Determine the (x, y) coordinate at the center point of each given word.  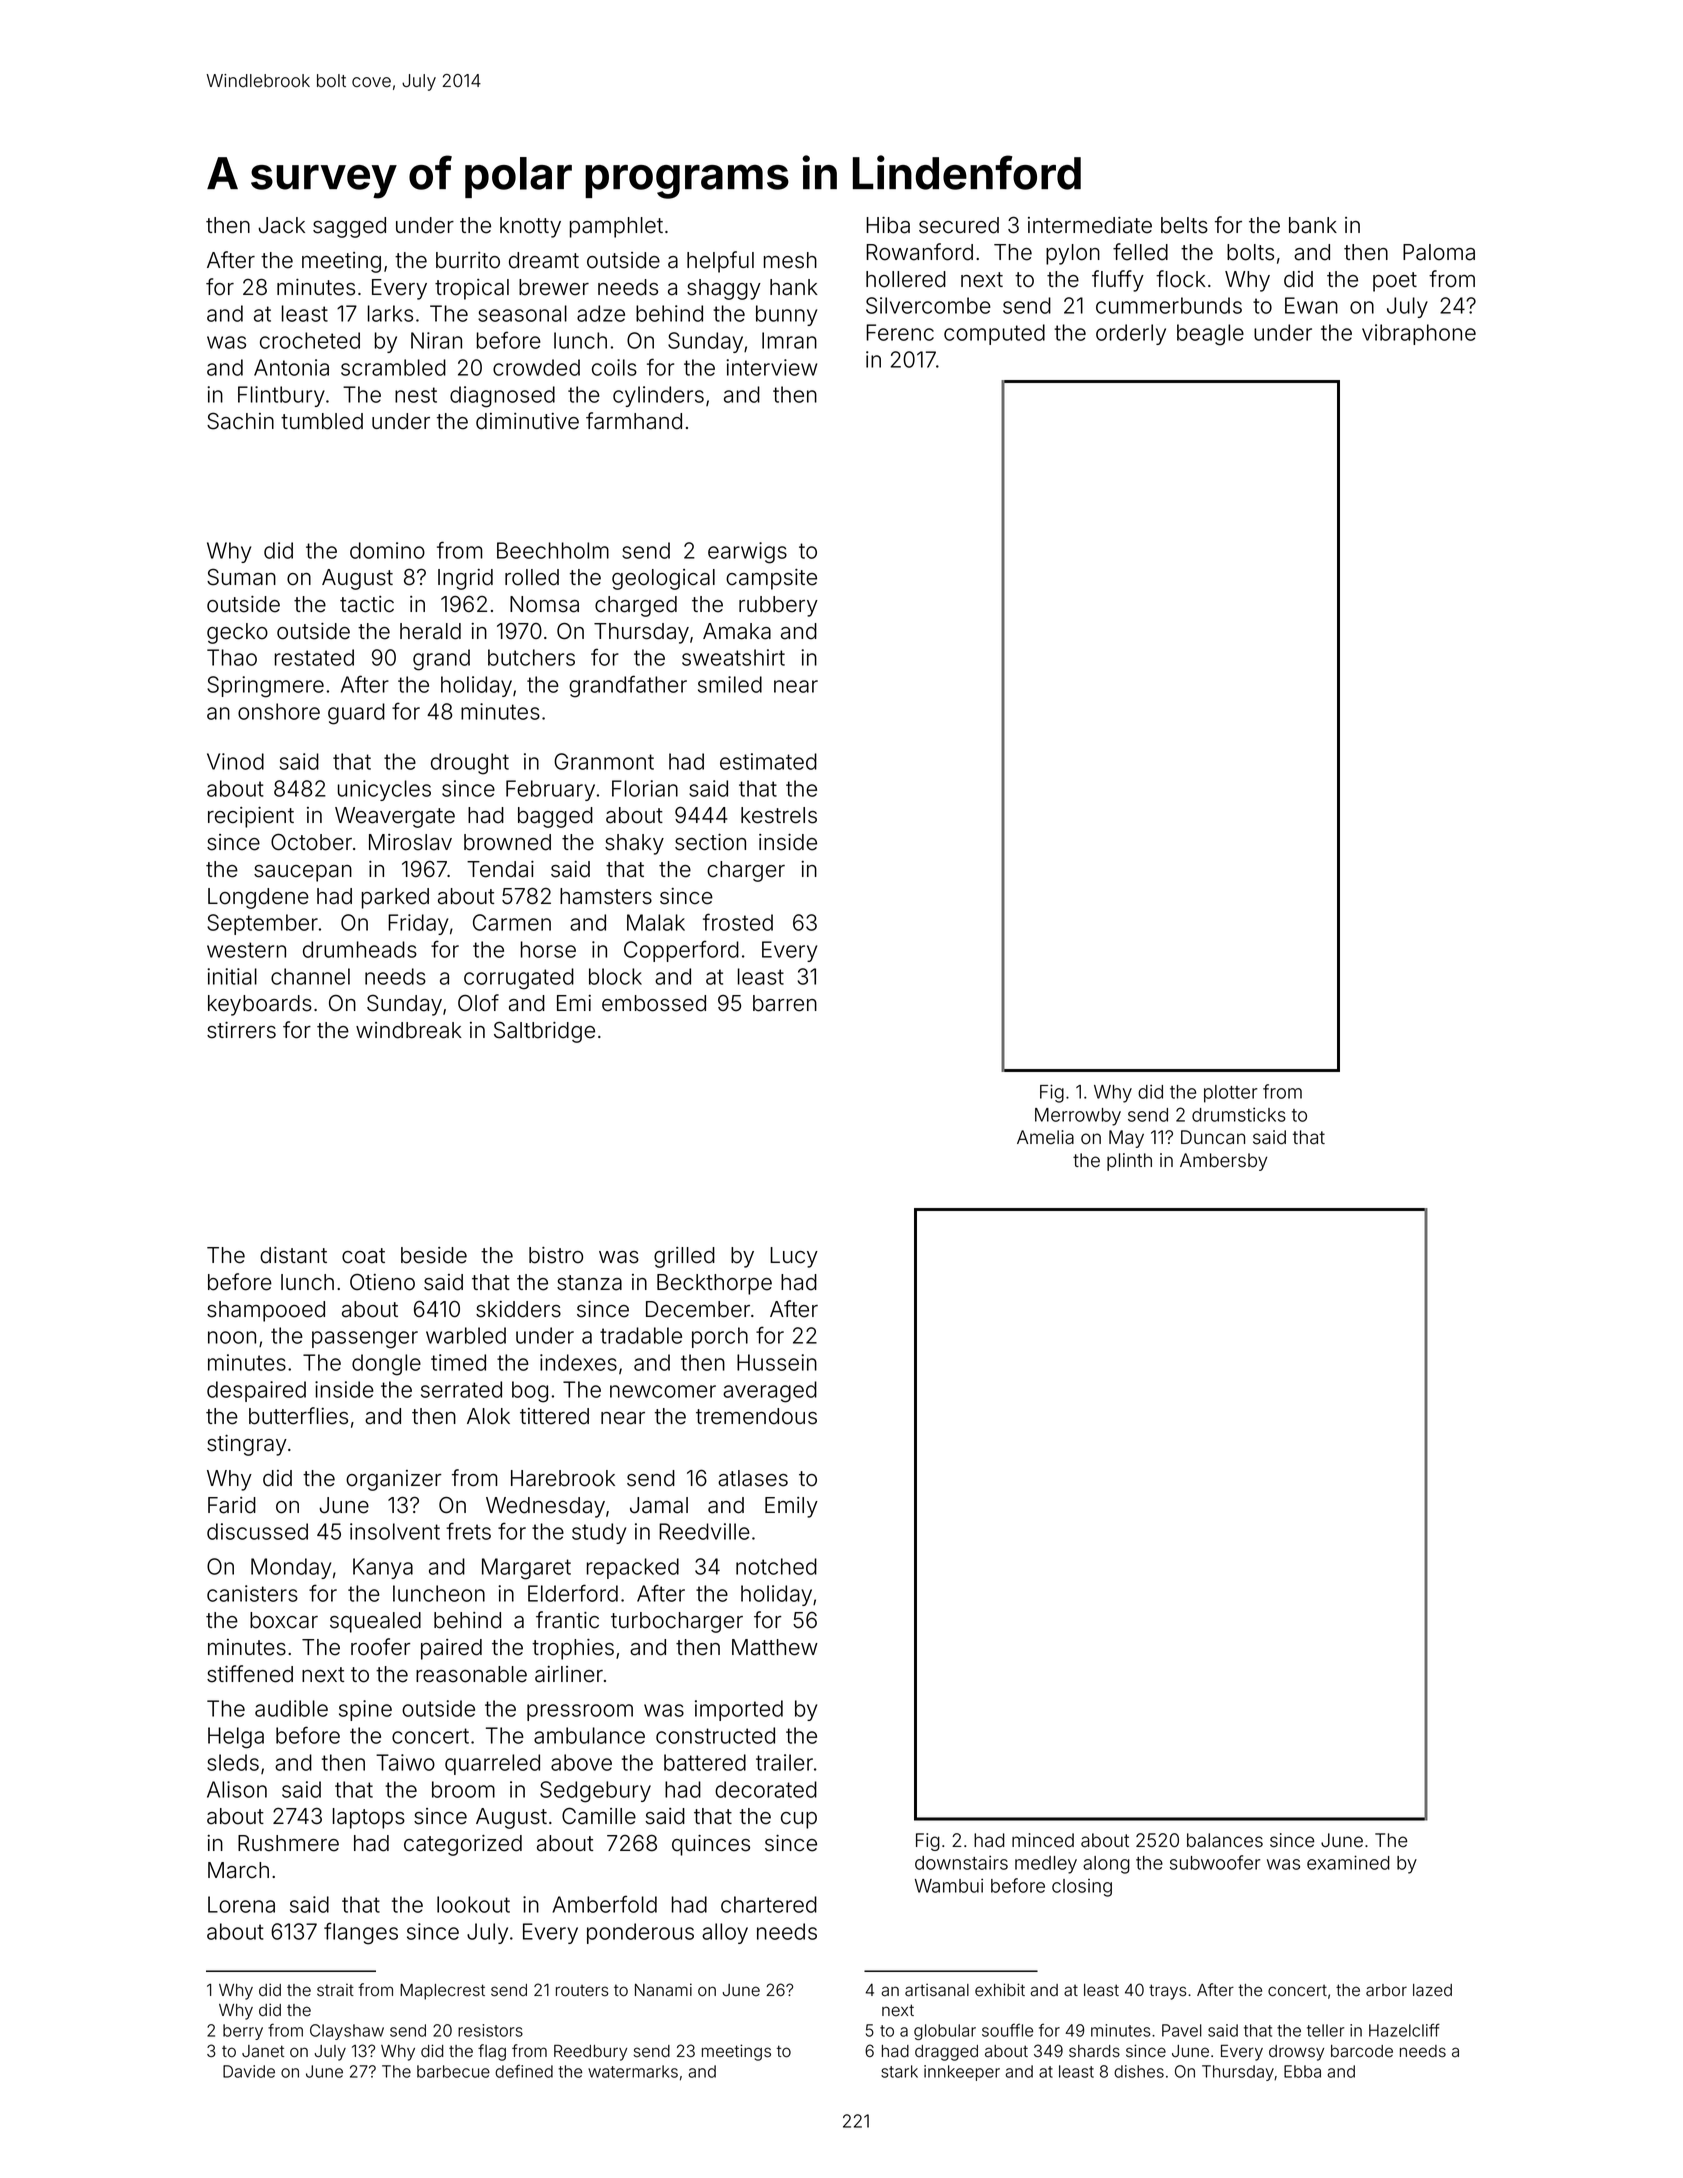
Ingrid (465, 579)
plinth (1129, 1162)
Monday (291, 1568)
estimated (768, 761)
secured (959, 225)
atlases (753, 1478)
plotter (1231, 1094)
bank (1313, 225)
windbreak (409, 1030)
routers (582, 1991)
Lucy (794, 1257)
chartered (769, 1904)
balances (1225, 1840)
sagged (349, 227)
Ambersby (1223, 1162)
